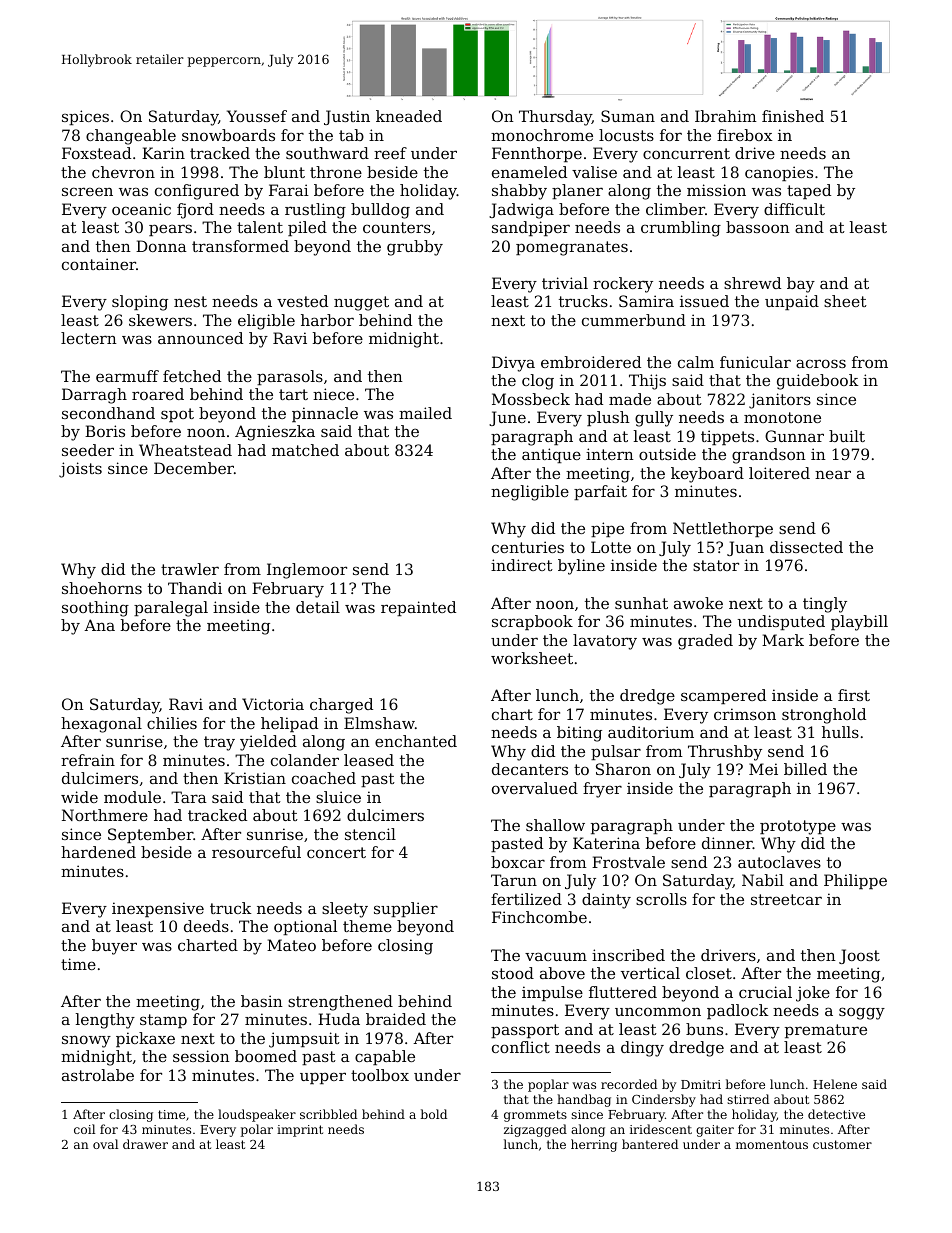 This screenshot has height=1233, width=952. Describe the element at coordinates (701, 1084) in the screenshot. I see `Dmitri` at that location.
